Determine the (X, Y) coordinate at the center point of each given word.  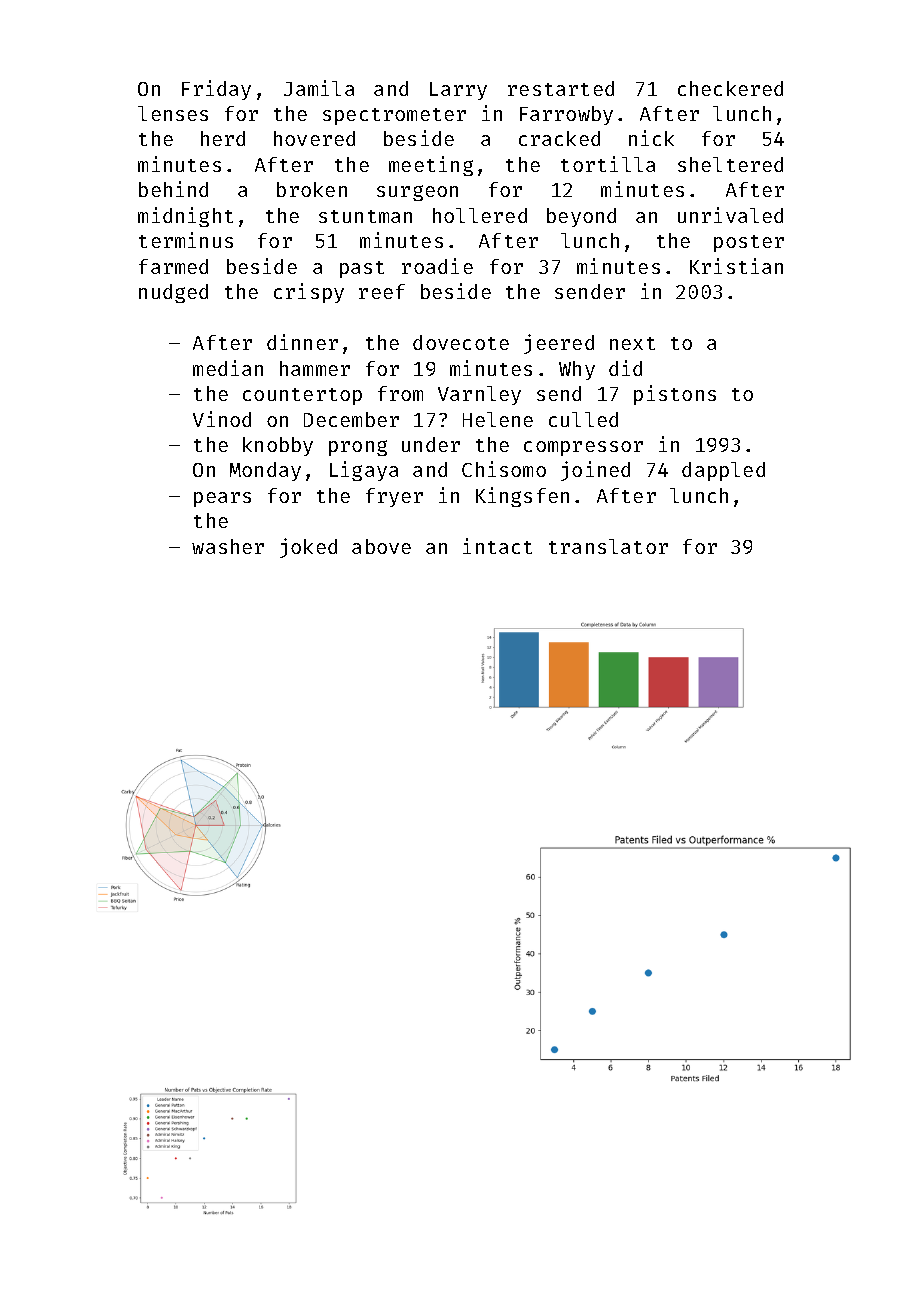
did (625, 368)
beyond (581, 217)
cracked (559, 138)
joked (308, 548)
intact (497, 546)
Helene (498, 419)
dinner (302, 342)
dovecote (461, 342)
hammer (315, 368)
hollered (480, 215)
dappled (723, 471)
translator (608, 546)
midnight (185, 217)
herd (223, 138)
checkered (730, 88)
